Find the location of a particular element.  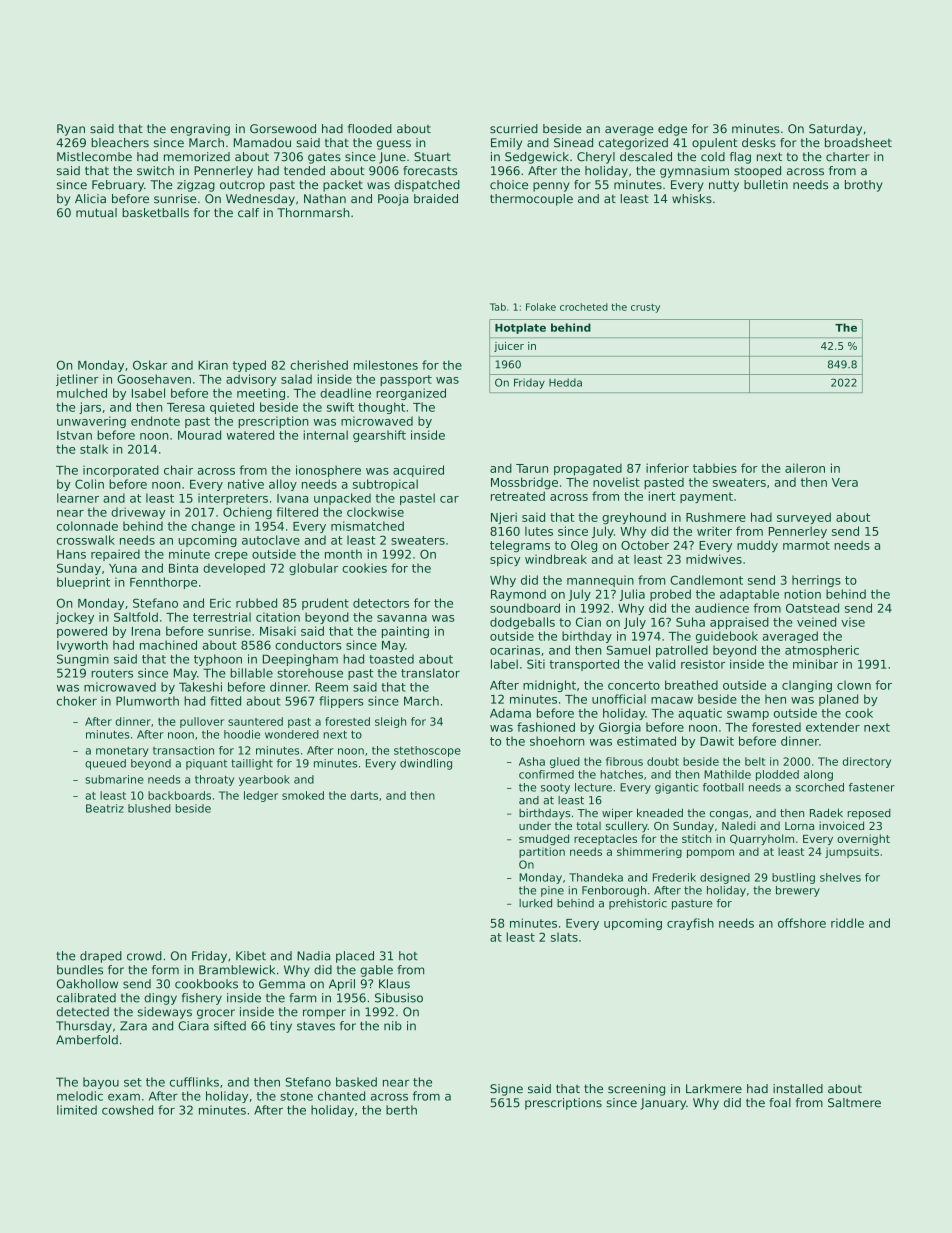

Bramblewick is located at coordinates (237, 970).
